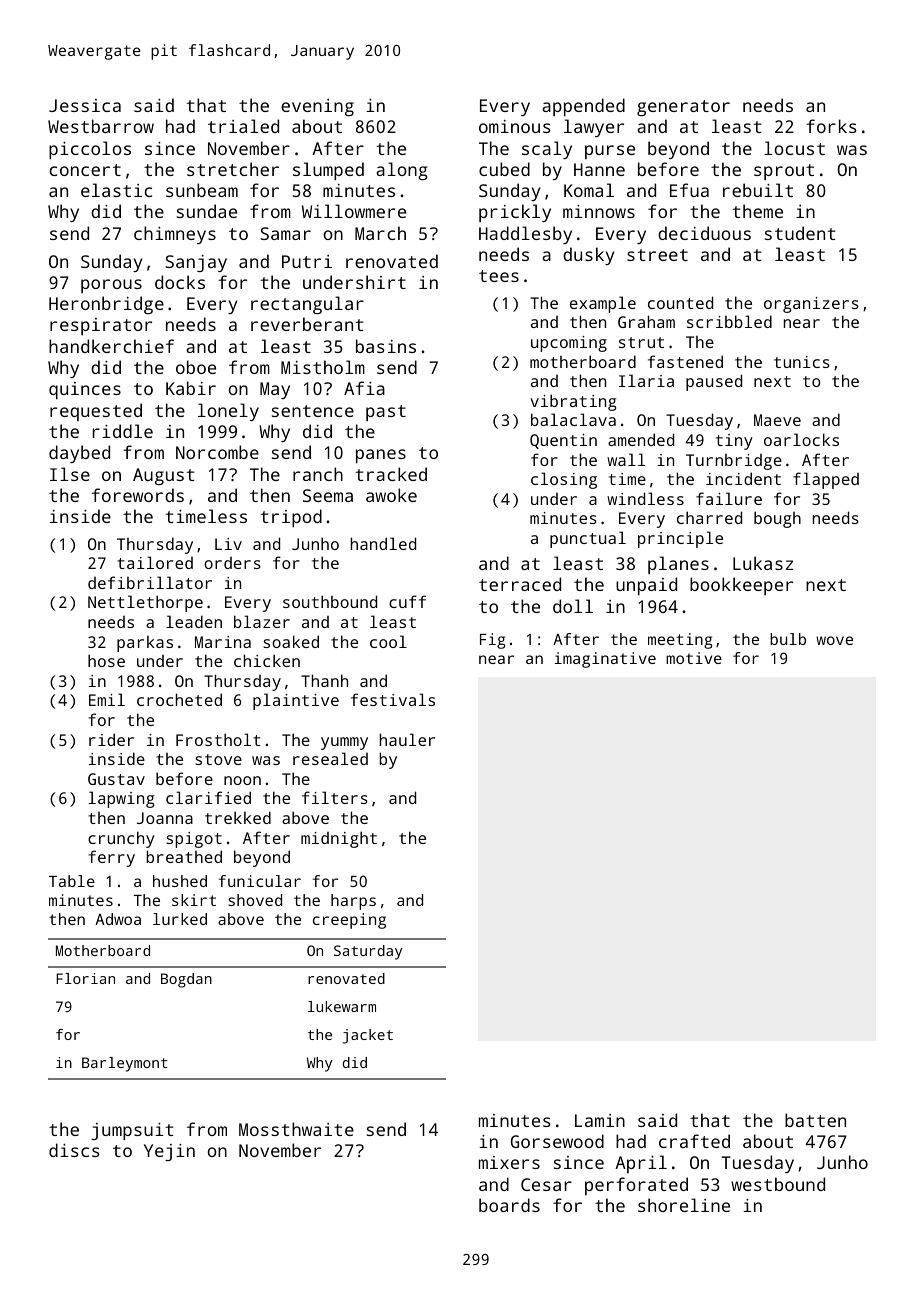  Describe the element at coordinates (778, 1184) in the page. I see `westbound` at that location.
